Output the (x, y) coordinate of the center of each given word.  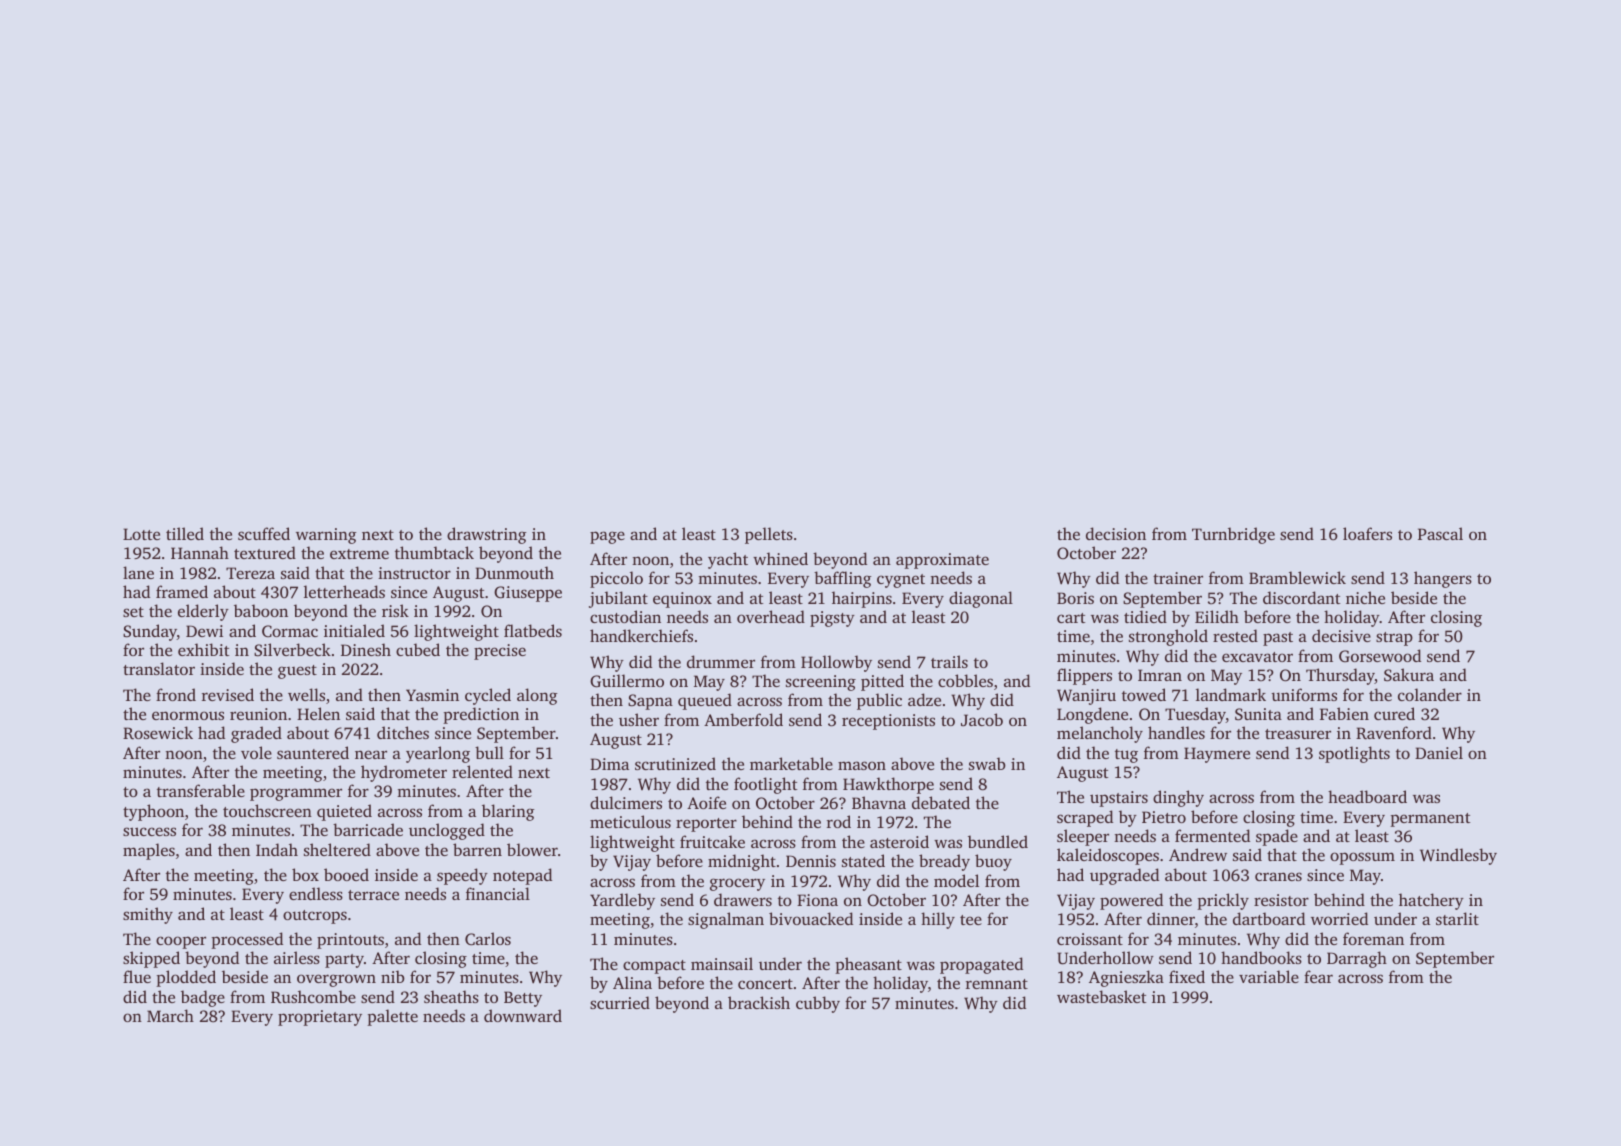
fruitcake (712, 841)
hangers (1443, 579)
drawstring (487, 535)
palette (392, 1017)
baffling (843, 579)
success (149, 831)
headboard (1367, 796)
